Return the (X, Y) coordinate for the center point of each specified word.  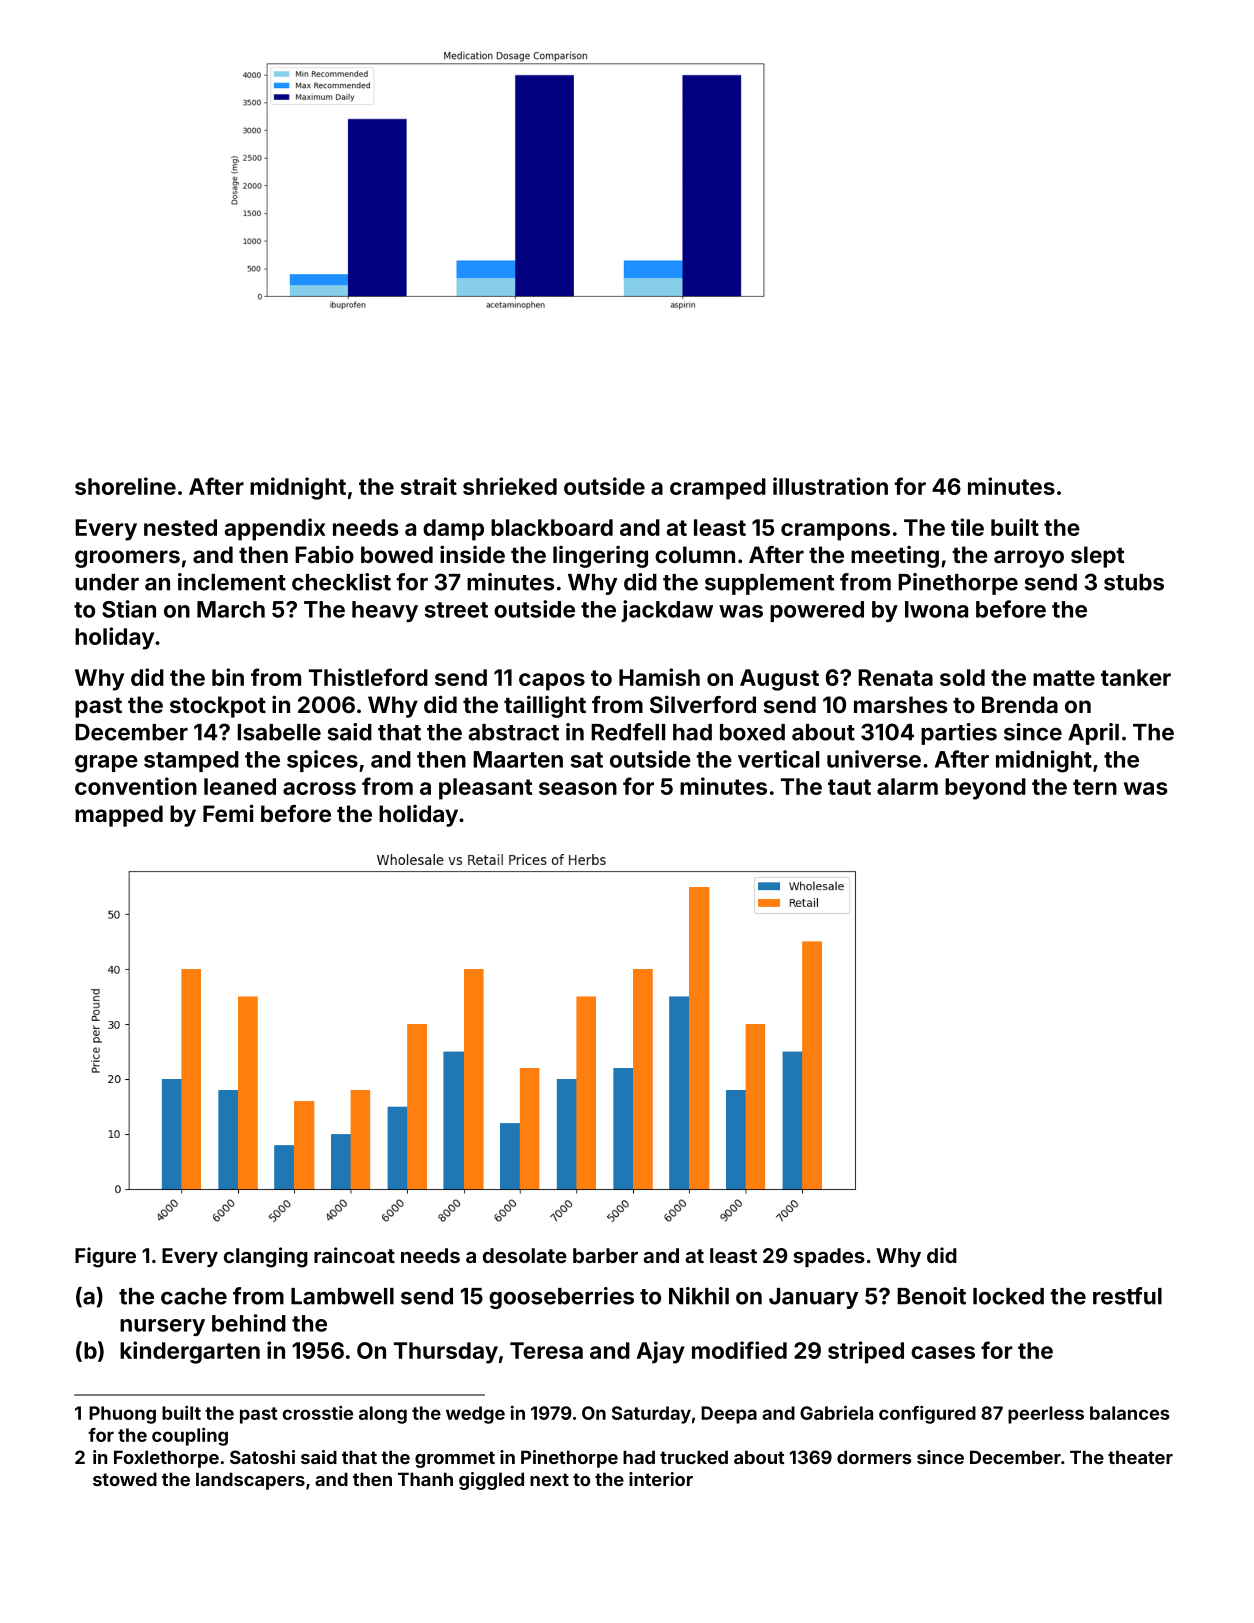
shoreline (125, 486)
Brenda (1020, 704)
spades (829, 1257)
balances (1130, 1413)
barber (605, 1255)
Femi (228, 813)
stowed (125, 1479)
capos (552, 682)
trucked (694, 1457)
